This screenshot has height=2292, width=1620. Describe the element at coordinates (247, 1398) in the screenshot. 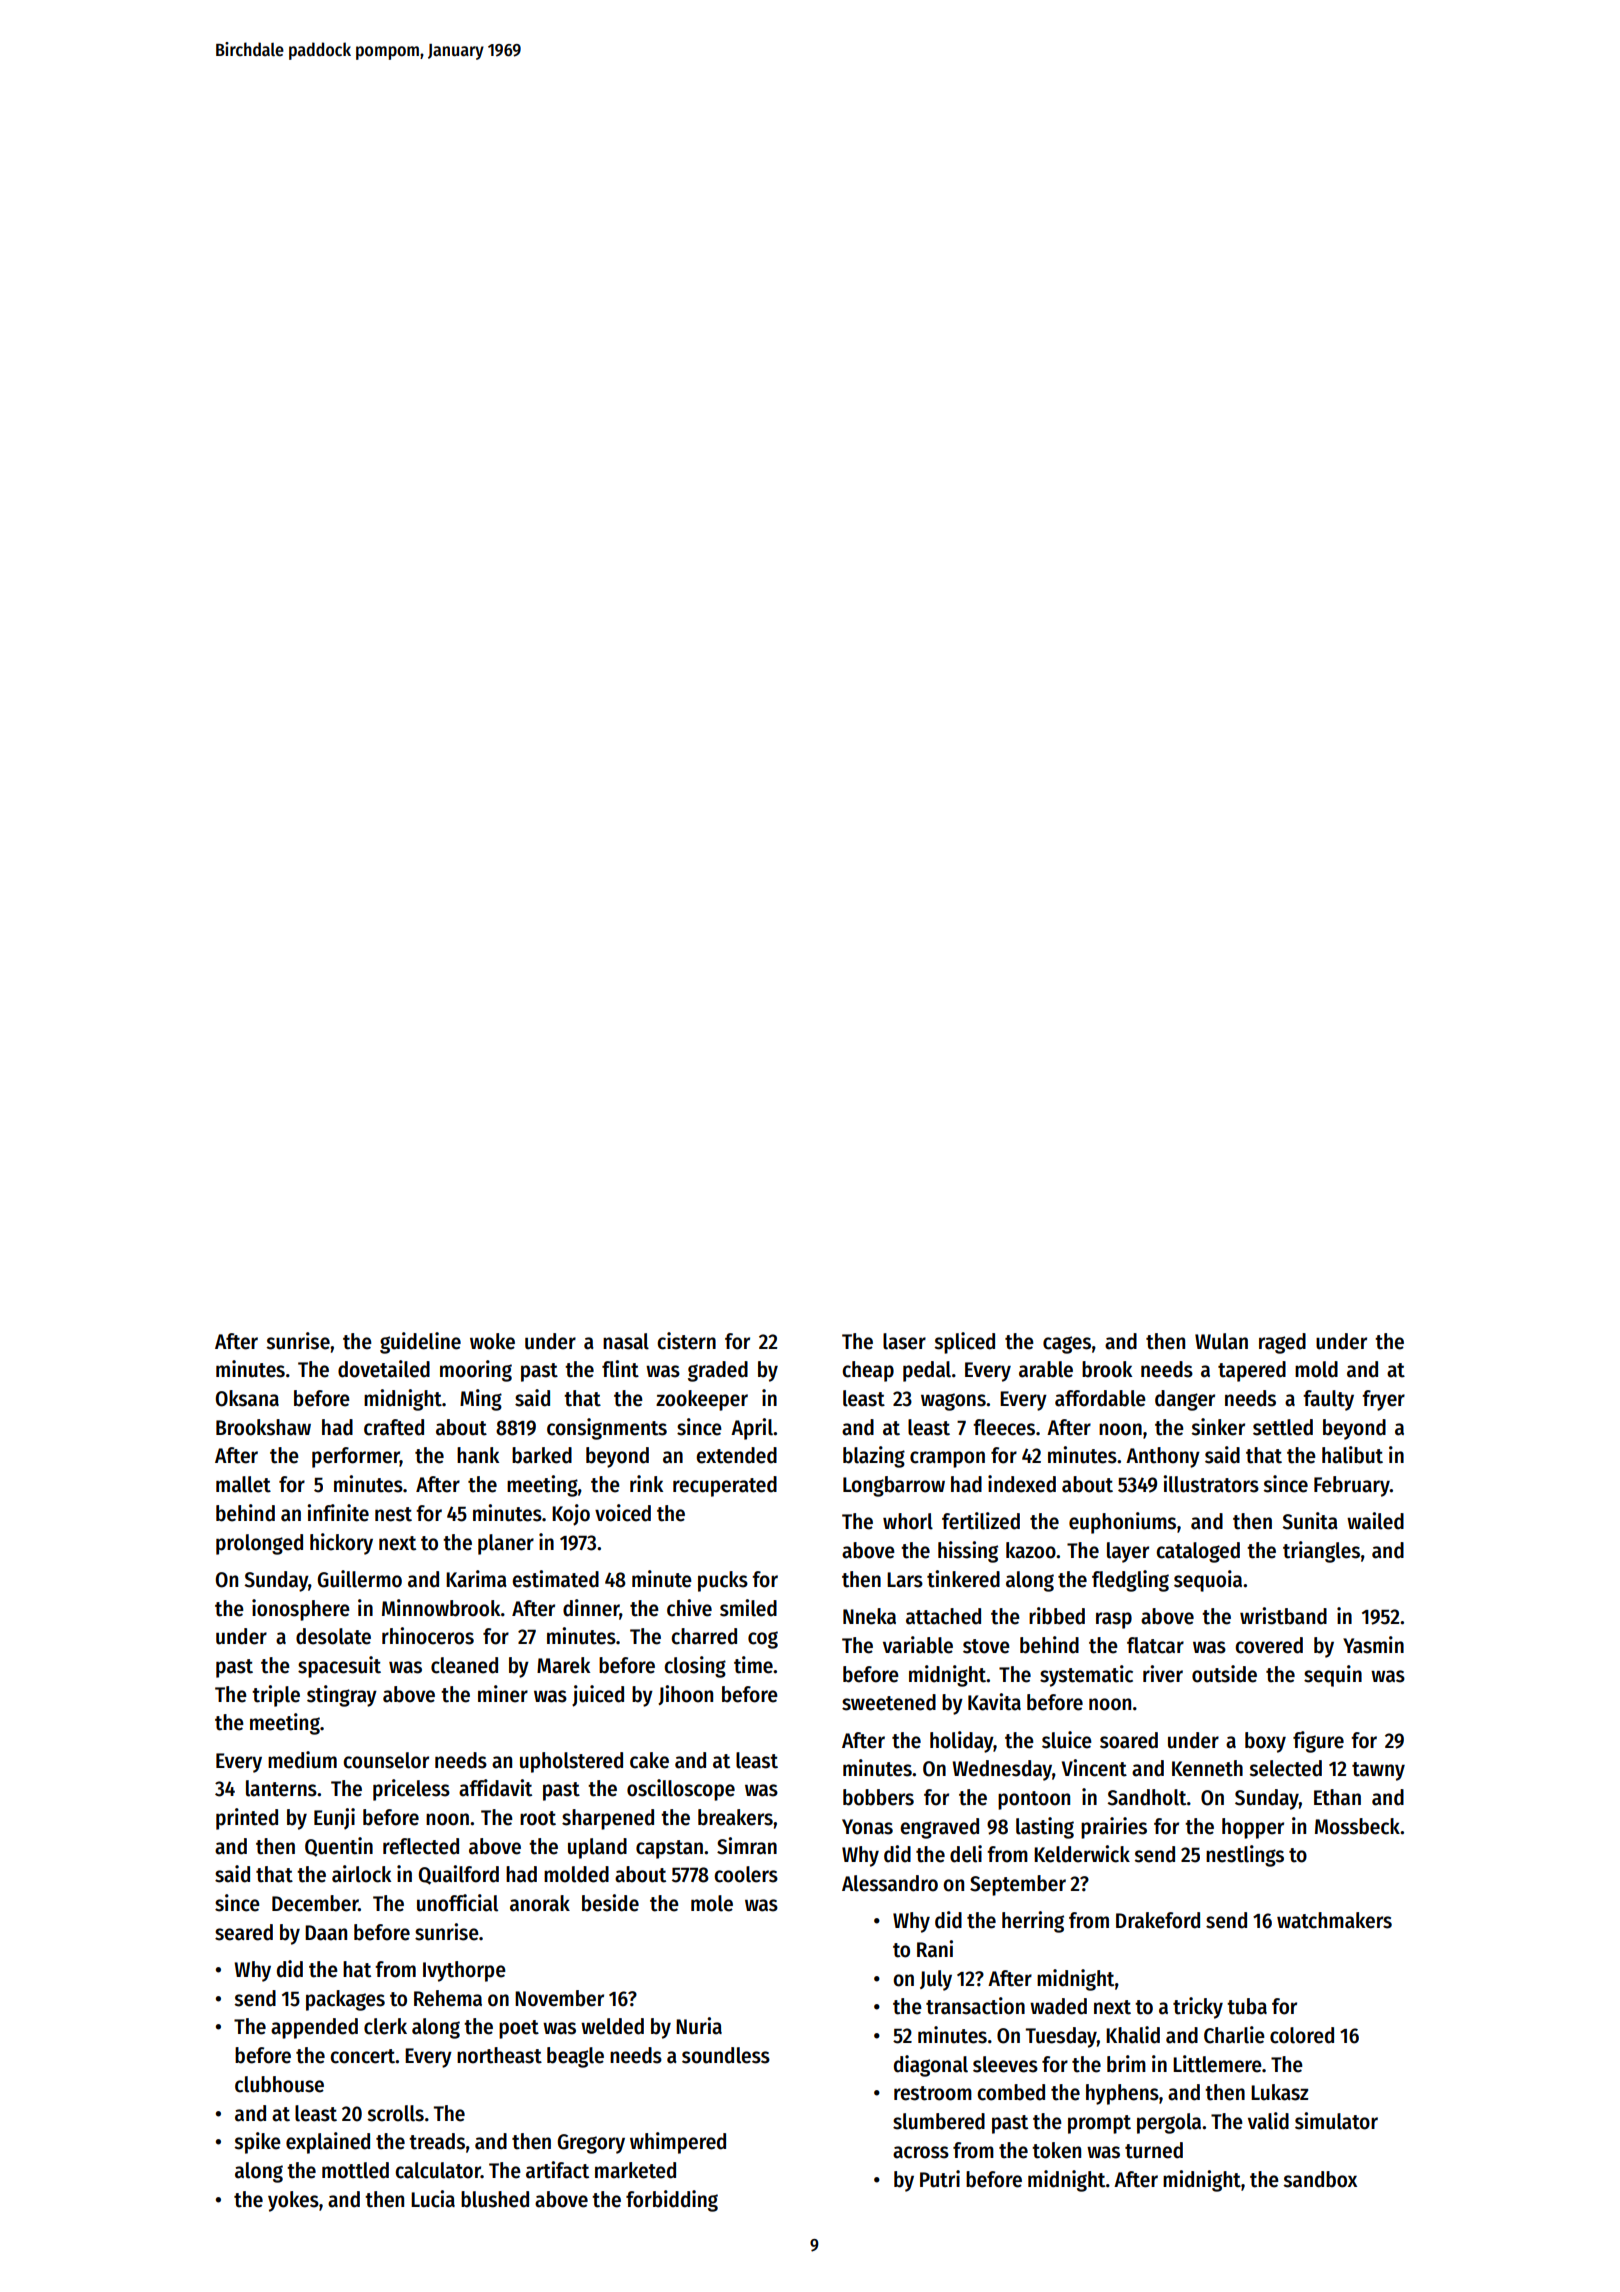

I see `Oksana` at that location.
